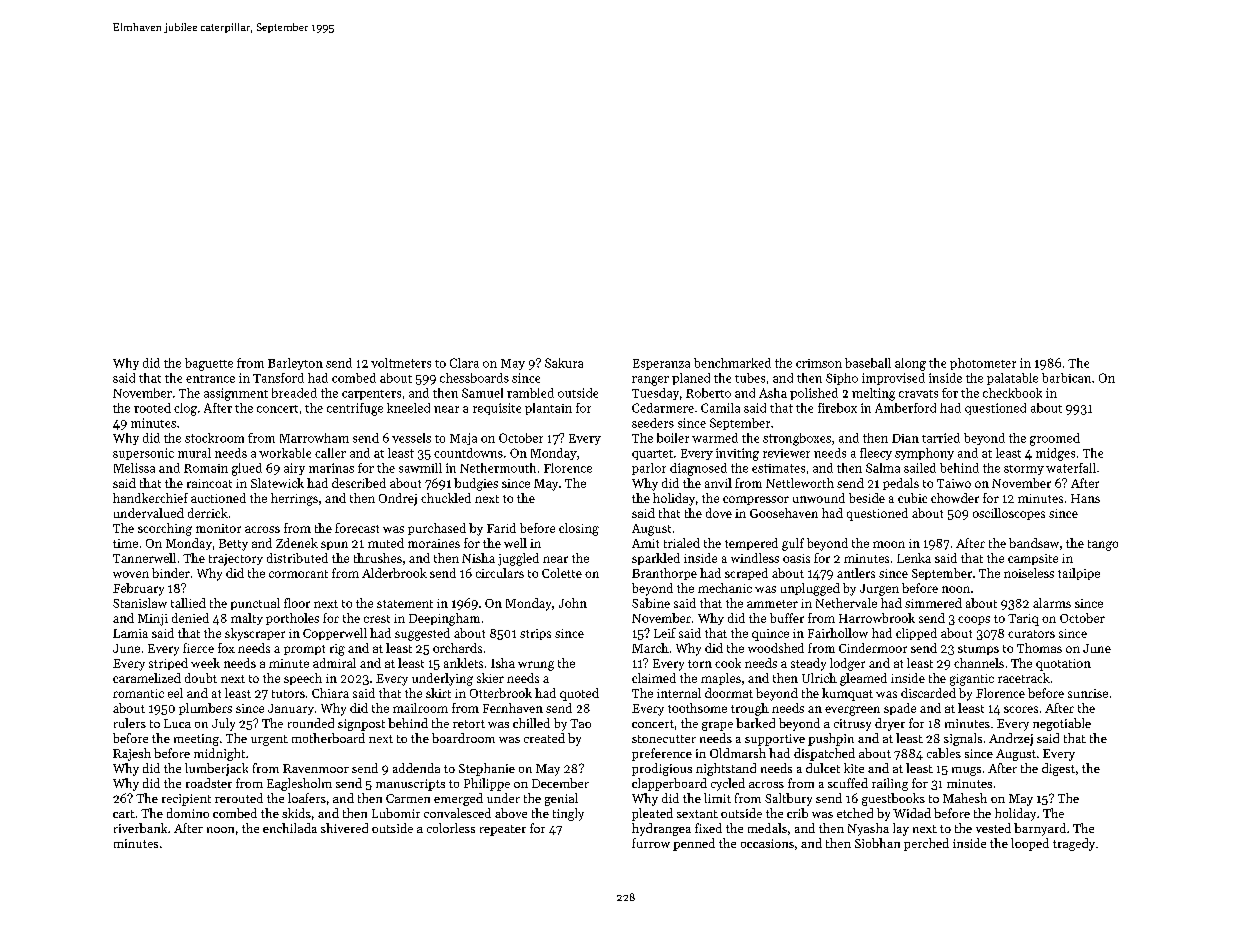 The width and height of the document is (1233, 952). Describe the element at coordinates (564, 363) in the document. I see `Sakura` at that location.
